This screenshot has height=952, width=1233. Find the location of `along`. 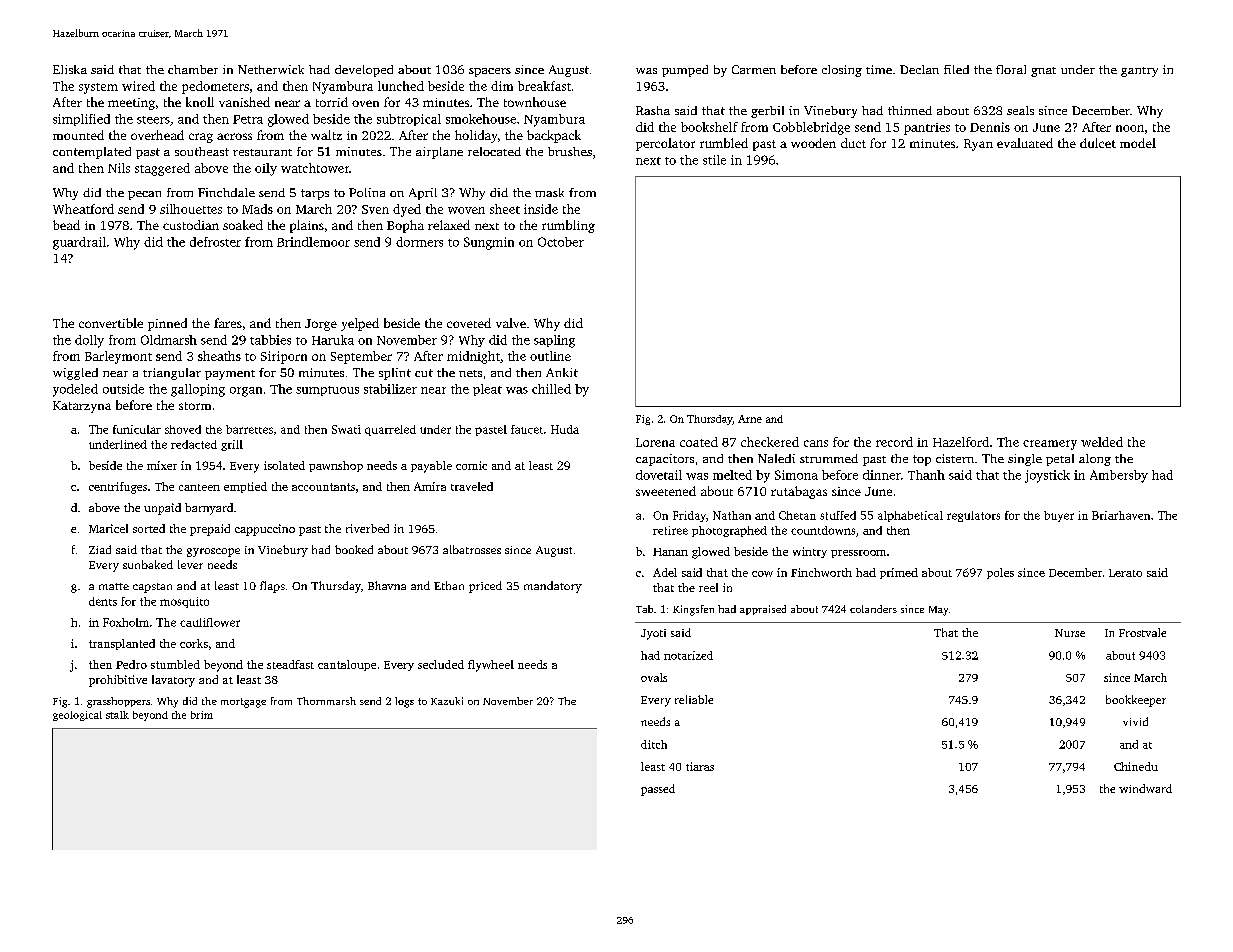

along is located at coordinates (1095, 460).
